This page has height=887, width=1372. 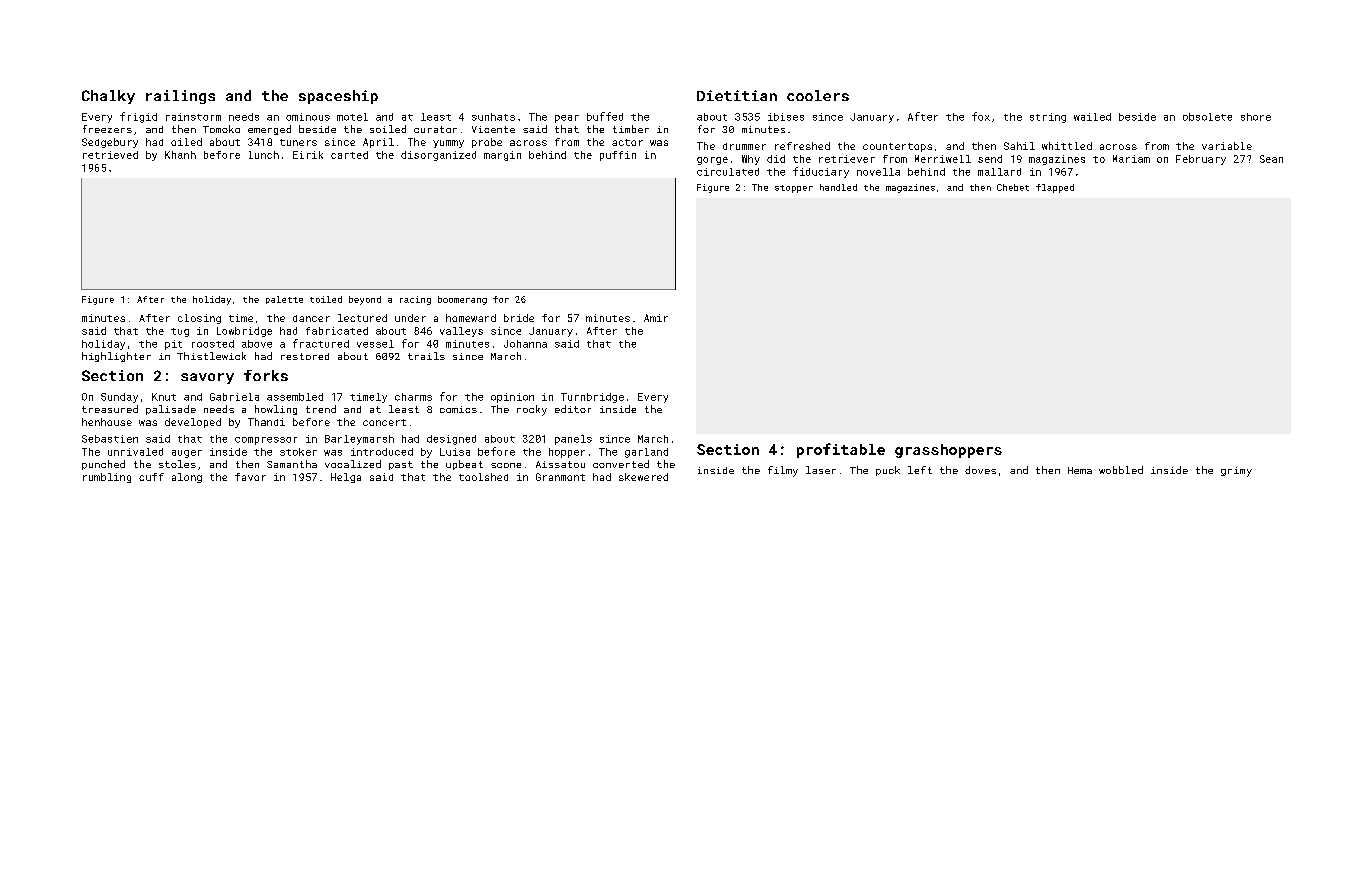 What do you see at coordinates (838, 187) in the page?
I see `handled` at bounding box center [838, 187].
